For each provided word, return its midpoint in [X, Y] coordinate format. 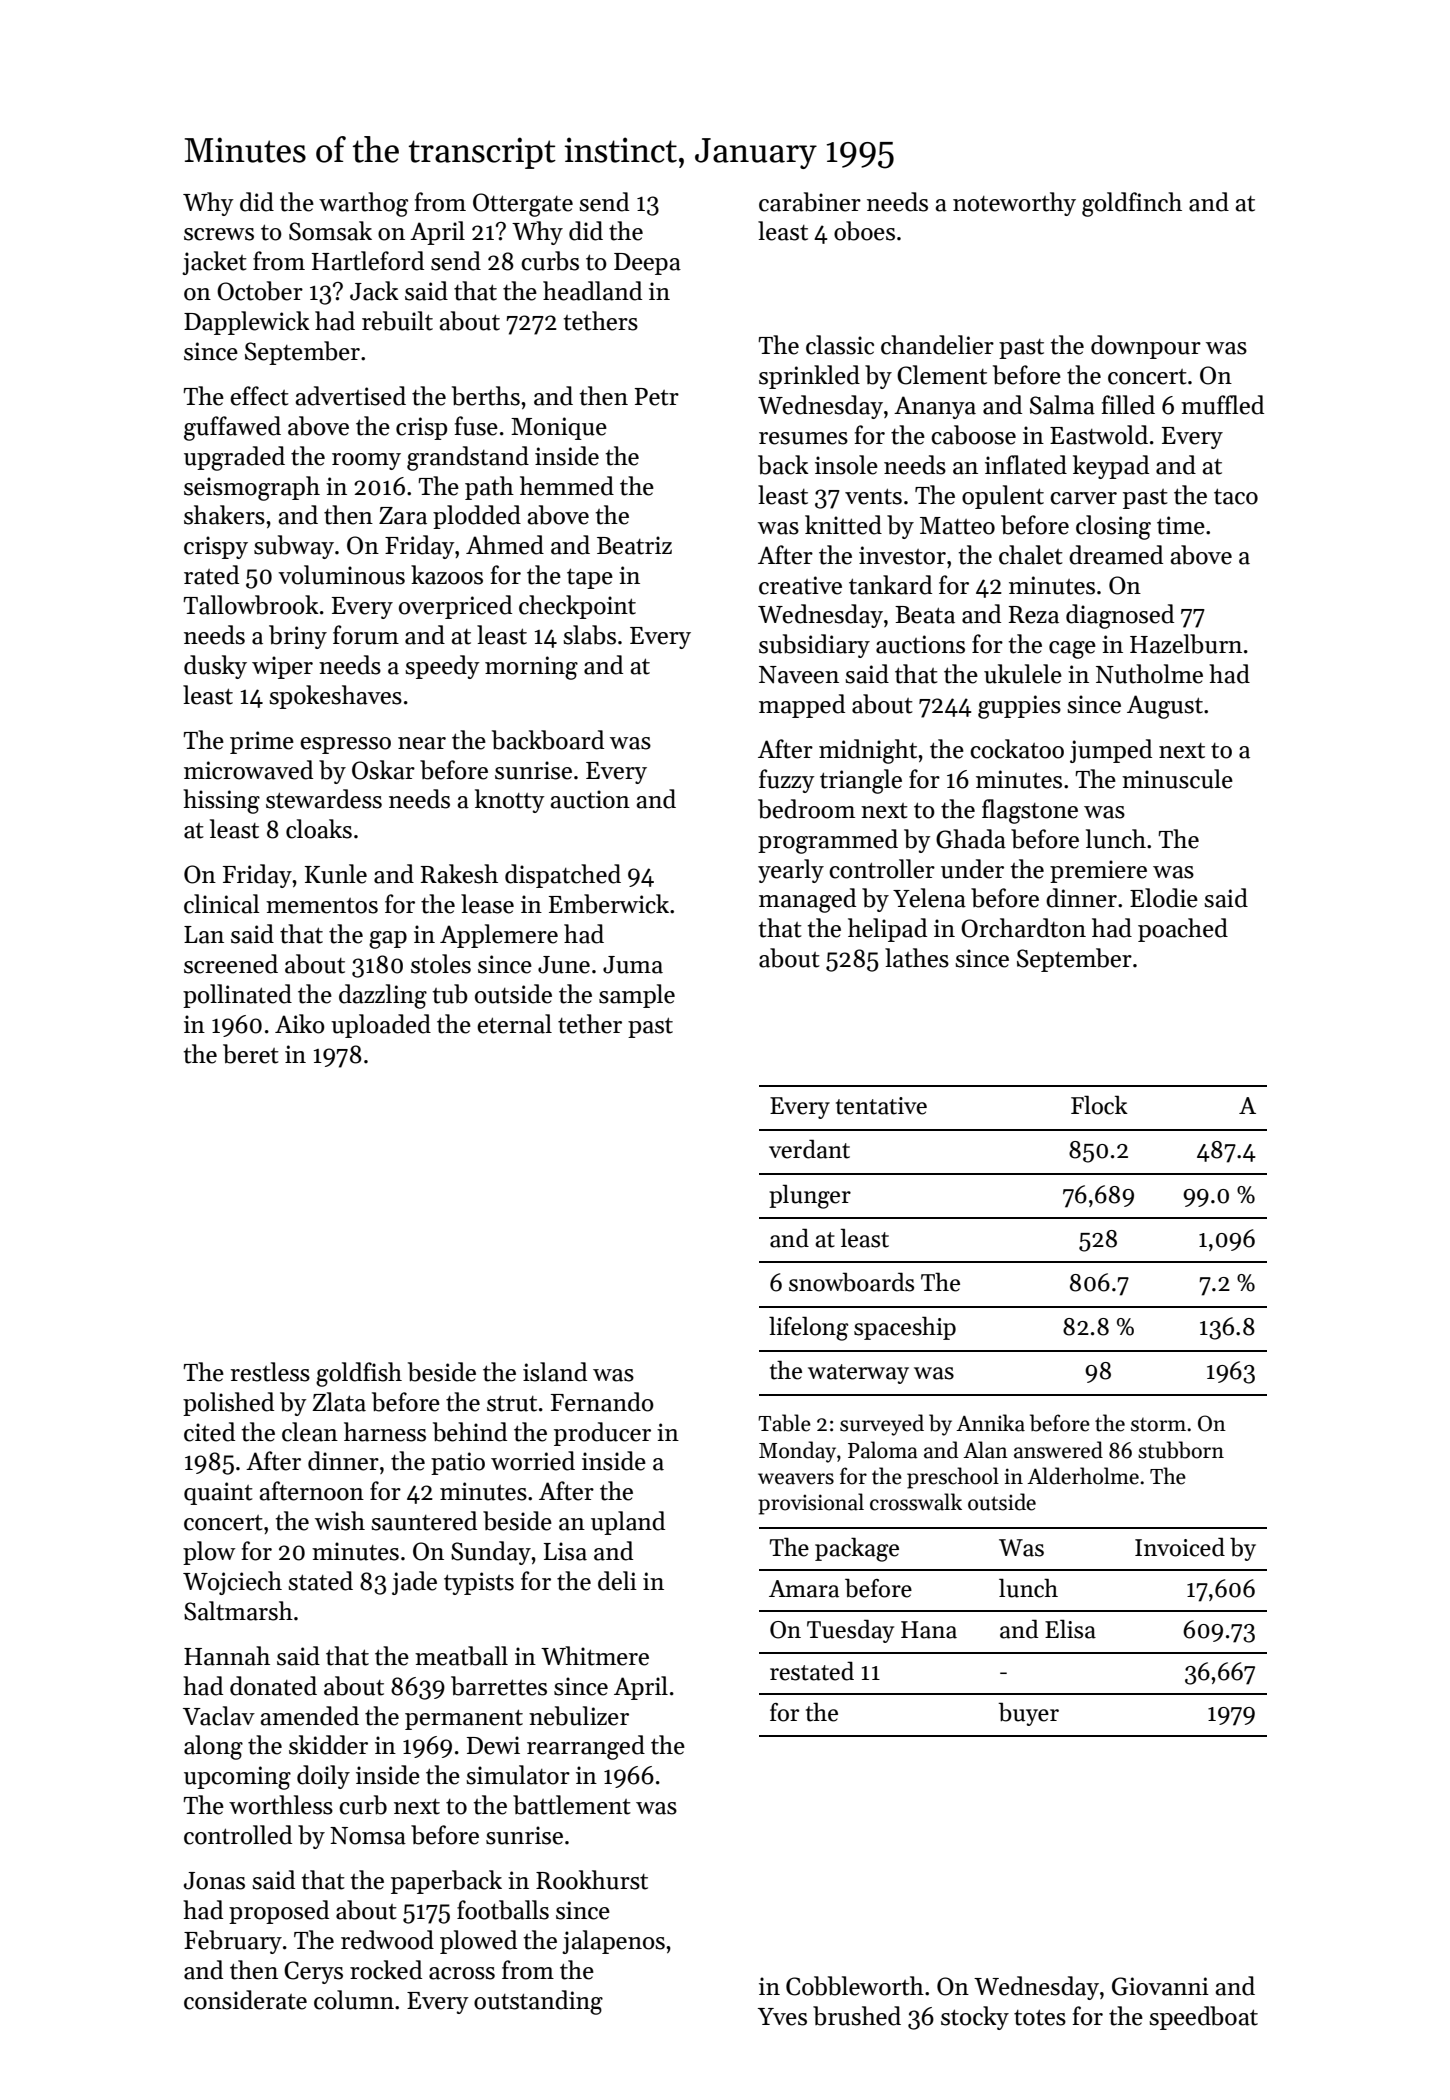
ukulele [1023, 674]
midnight [868, 751]
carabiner [810, 202]
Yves [782, 2017]
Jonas [214, 1881]
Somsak [330, 231]
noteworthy [1014, 204]
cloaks [319, 829]
